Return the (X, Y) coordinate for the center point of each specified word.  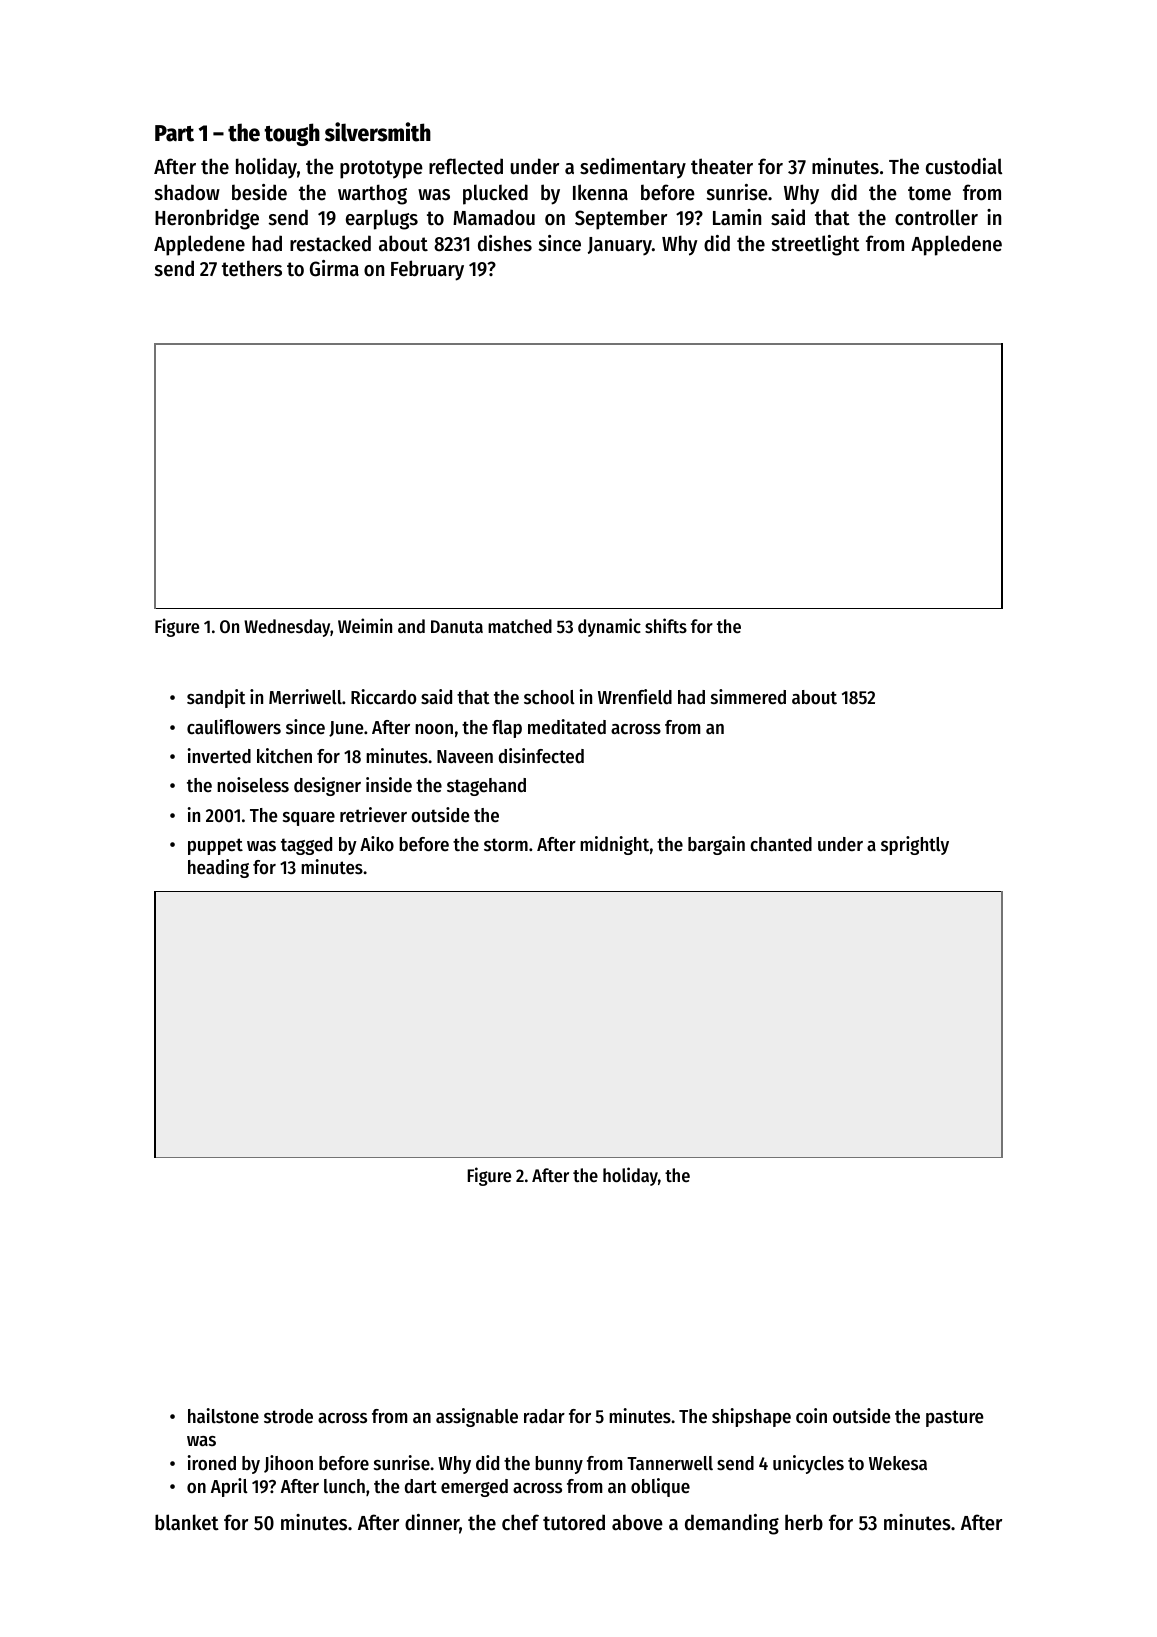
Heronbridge (207, 219)
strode (288, 1416)
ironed (212, 1463)
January (620, 246)
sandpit (216, 698)
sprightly (915, 845)
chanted (781, 844)
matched (520, 626)
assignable (477, 1417)
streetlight (816, 245)
